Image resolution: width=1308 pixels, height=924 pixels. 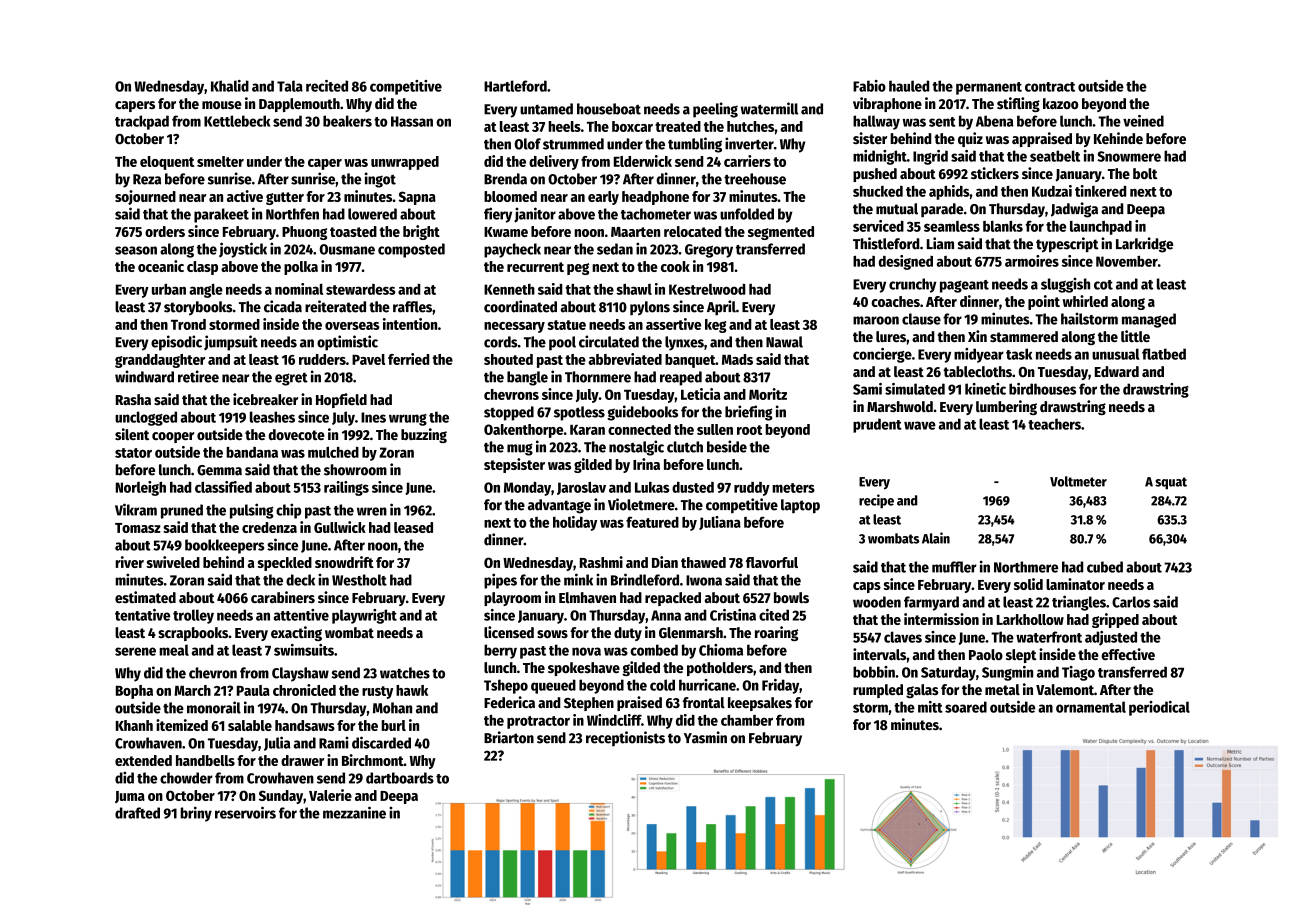 What do you see at coordinates (245, 812) in the screenshot?
I see `reservoirs` at bounding box center [245, 812].
